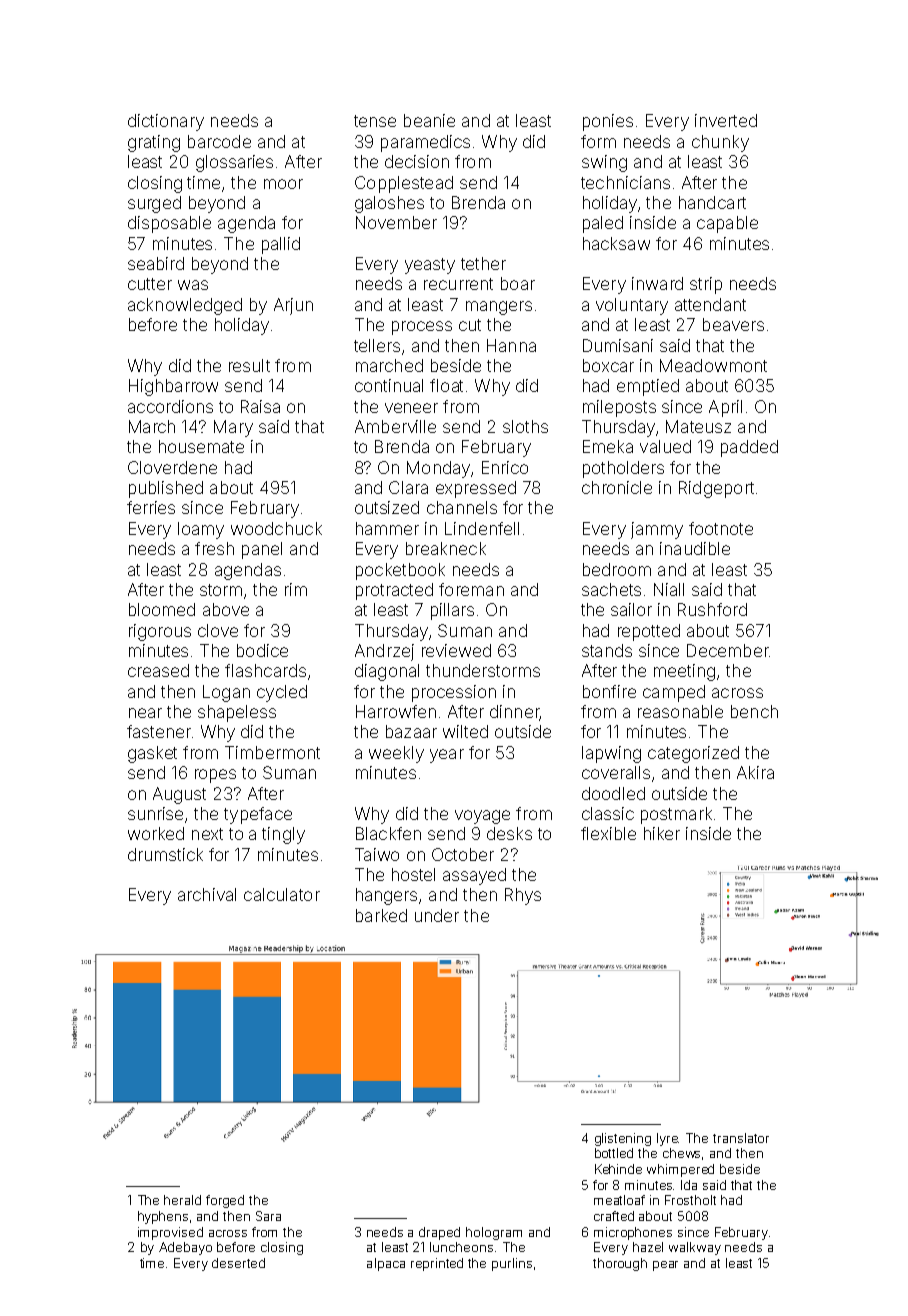 This screenshot has height=1316, width=908. I want to click on veneer, so click(411, 408).
